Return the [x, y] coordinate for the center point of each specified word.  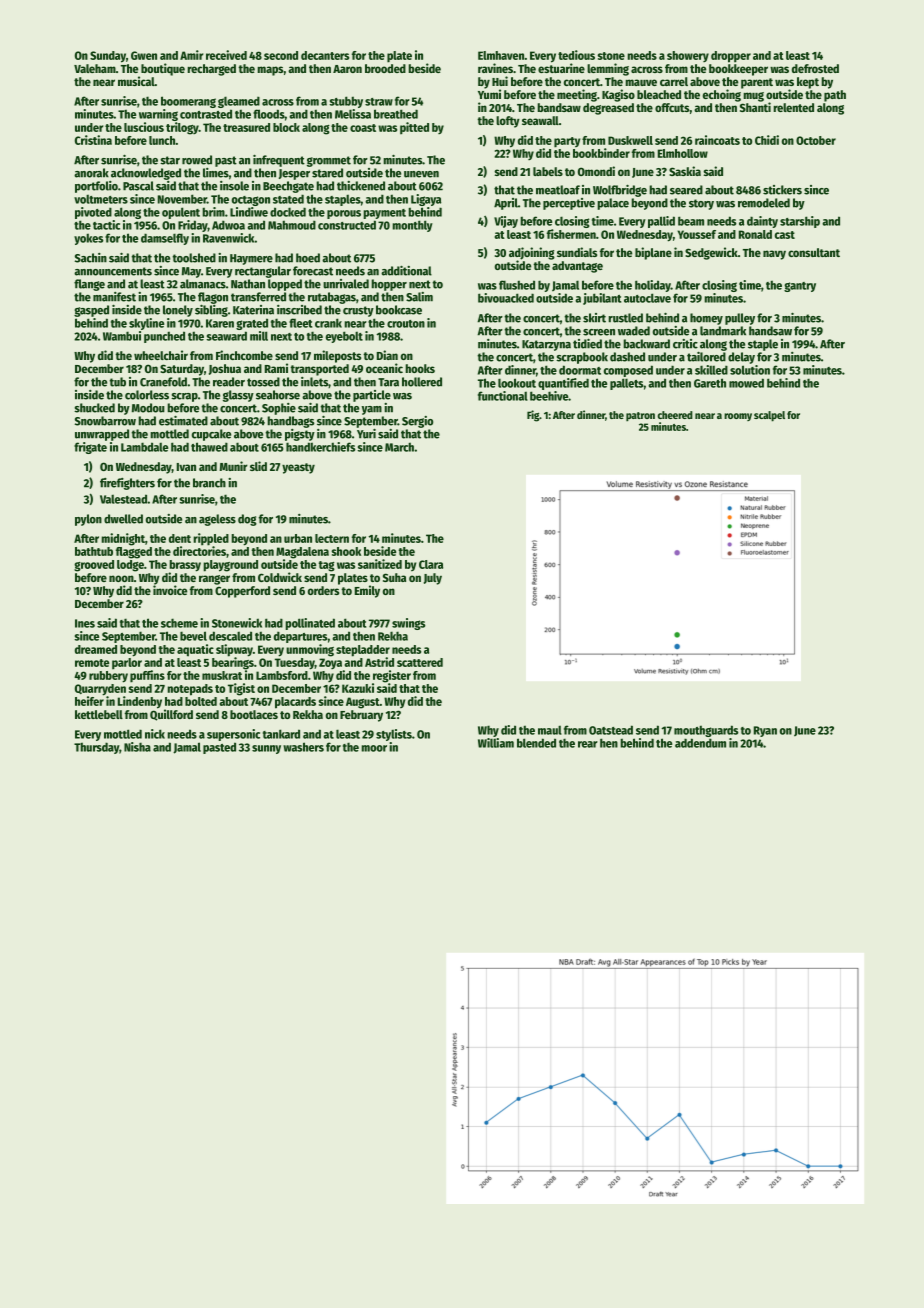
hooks [420, 368]
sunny [266, 749]
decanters [325, 55]
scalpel [769, 416]
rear [588, 744]
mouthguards [706, 731]
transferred [258, 297]
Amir [191, 55]
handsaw [770, 331]
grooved [94, 566]
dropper [731, 57]
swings [408, 624]
